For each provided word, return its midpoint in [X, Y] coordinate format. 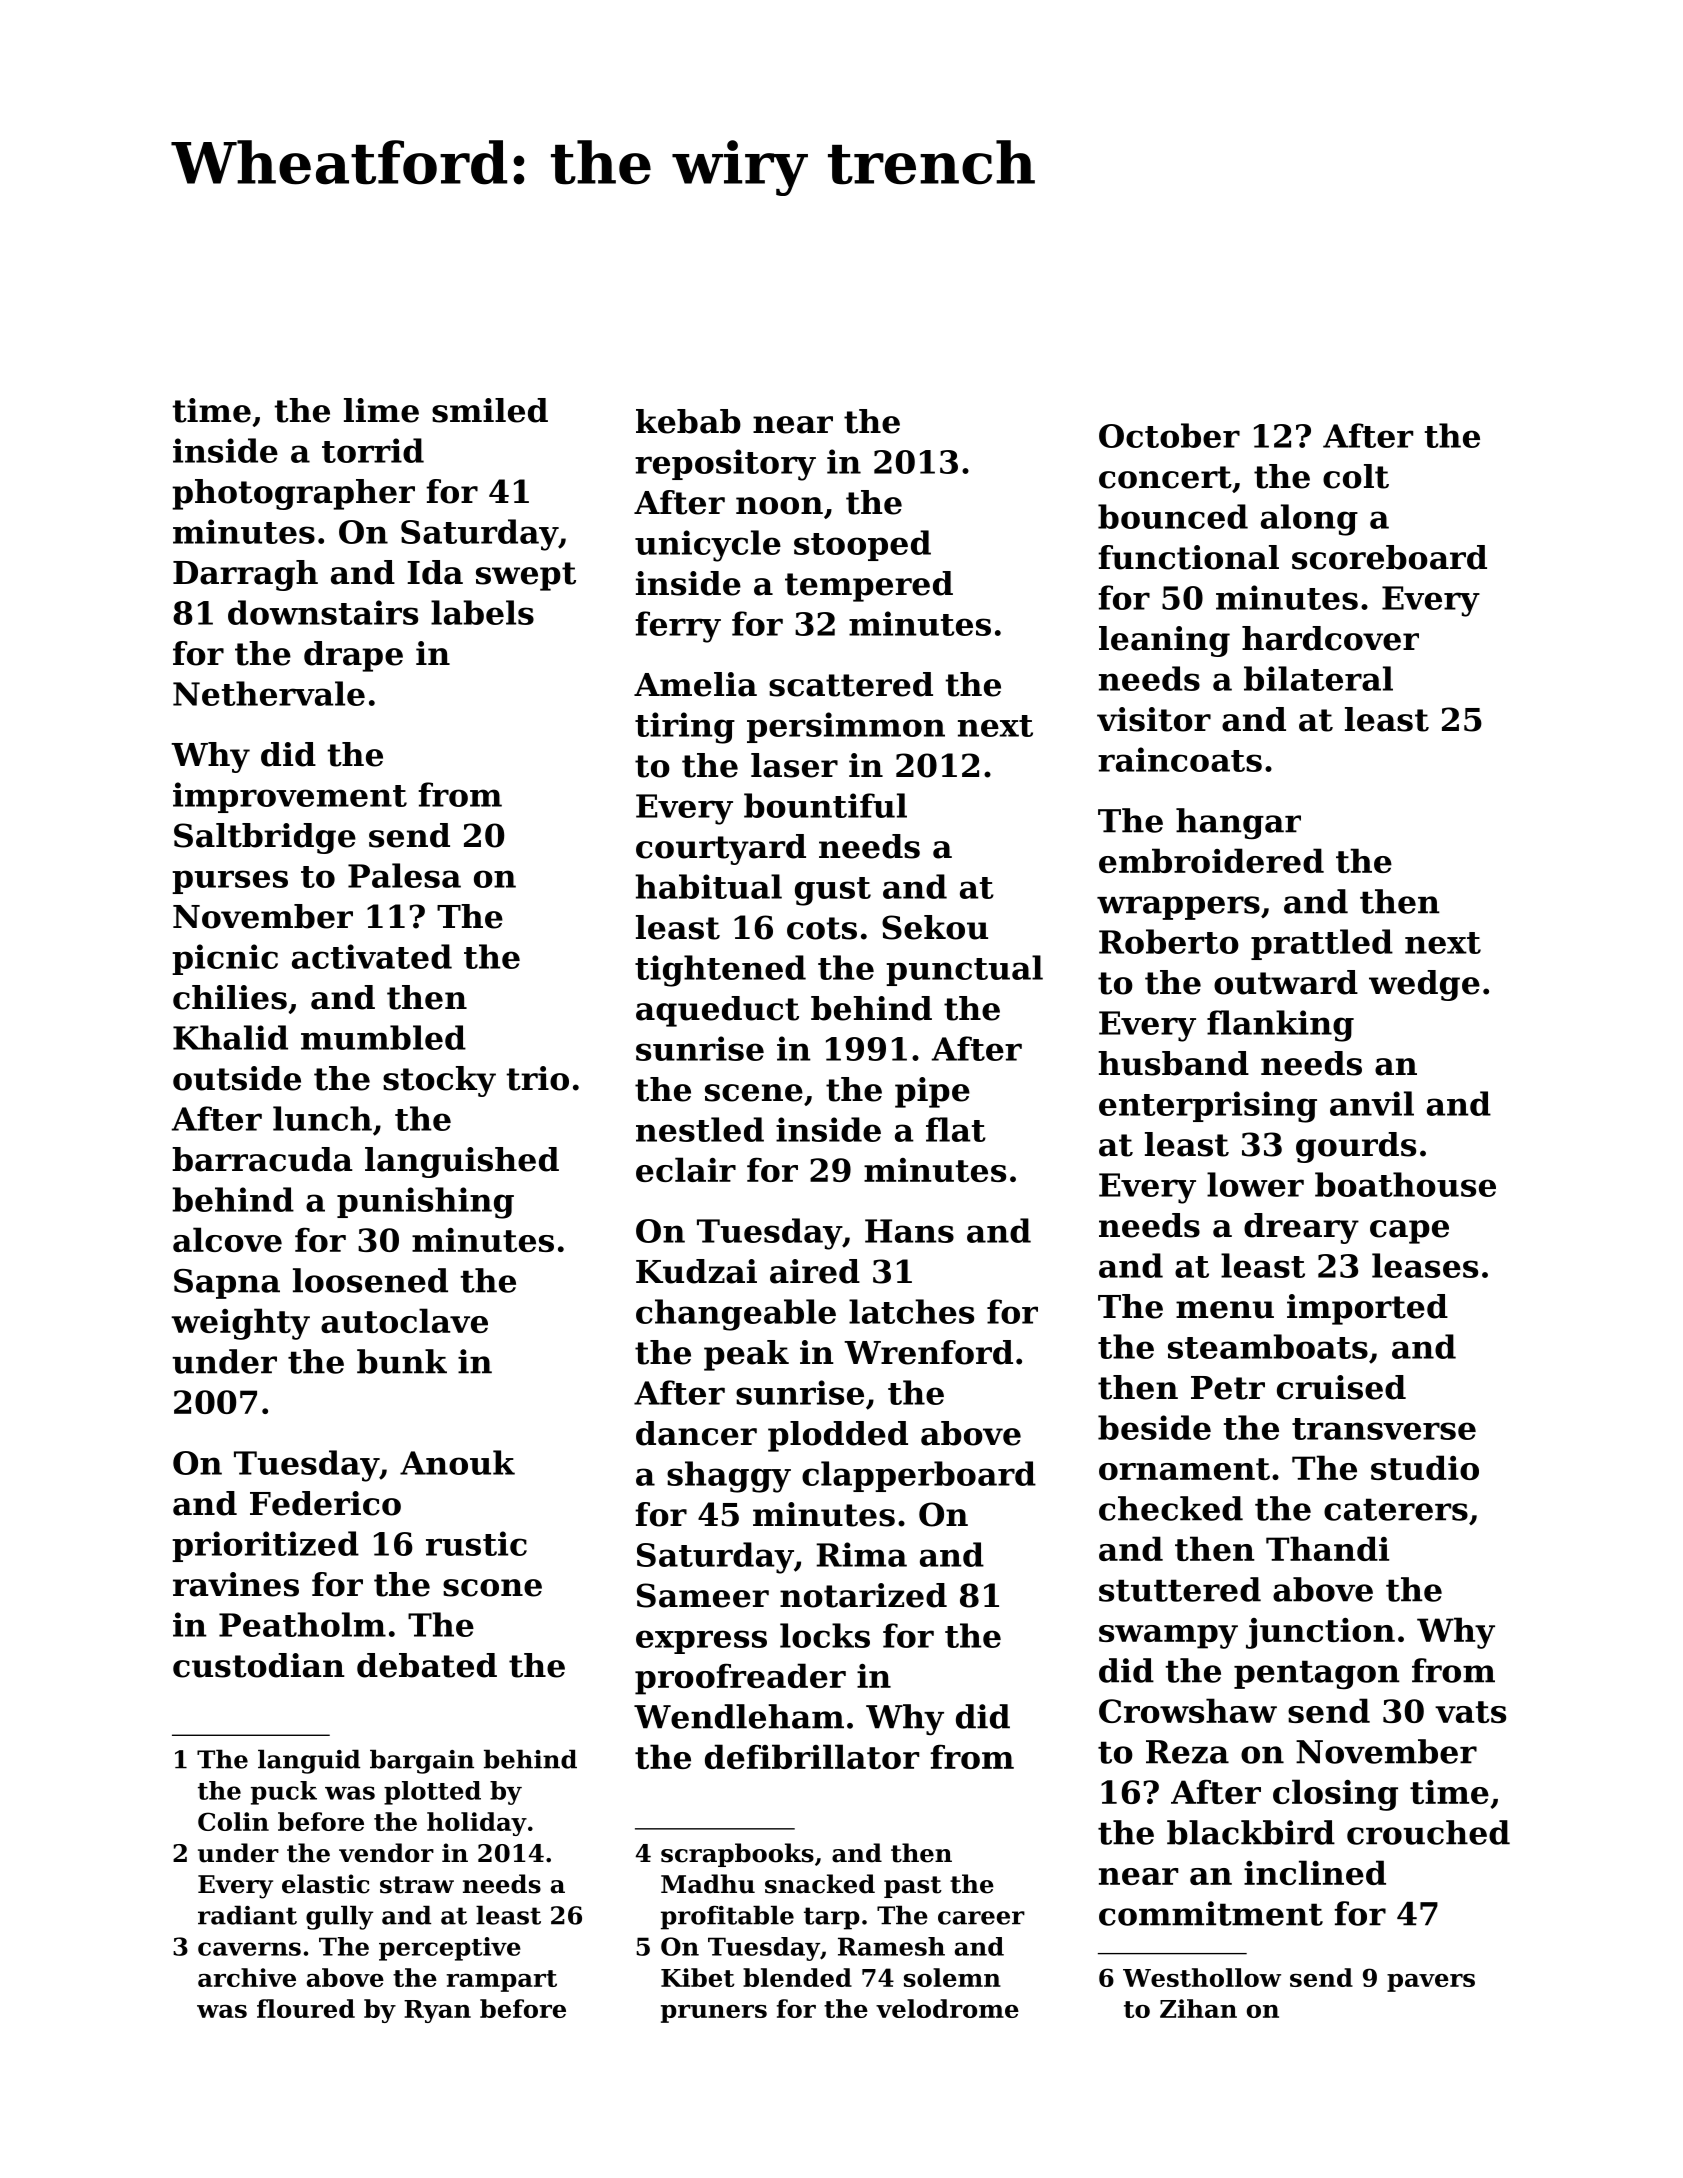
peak [746, 1355]
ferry [678, 627]
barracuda [262, 1159]
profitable [727, 1917]
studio [1425, 1467]
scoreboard [1389, 557]
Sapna [227, 1284]
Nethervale [269, 693]
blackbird [1251, 1832]
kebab [688, 421]
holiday [477, 1824]
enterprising [1208, 1107]
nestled [700, 1129]
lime [381, 410]
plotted [432, 1793]
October [1169, 435]
